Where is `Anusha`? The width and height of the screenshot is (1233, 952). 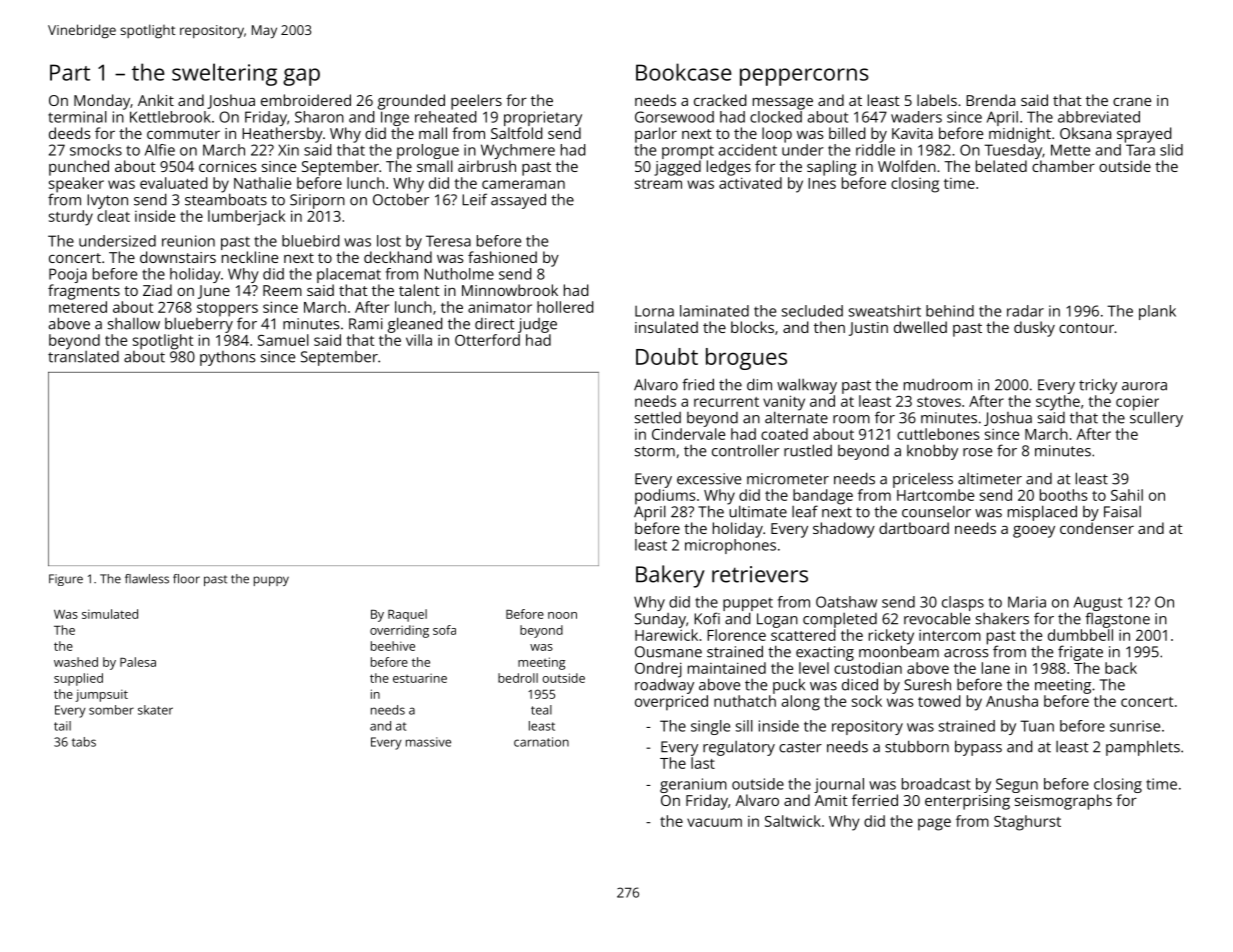
Anusha is located at coordinates (1012, 701).
